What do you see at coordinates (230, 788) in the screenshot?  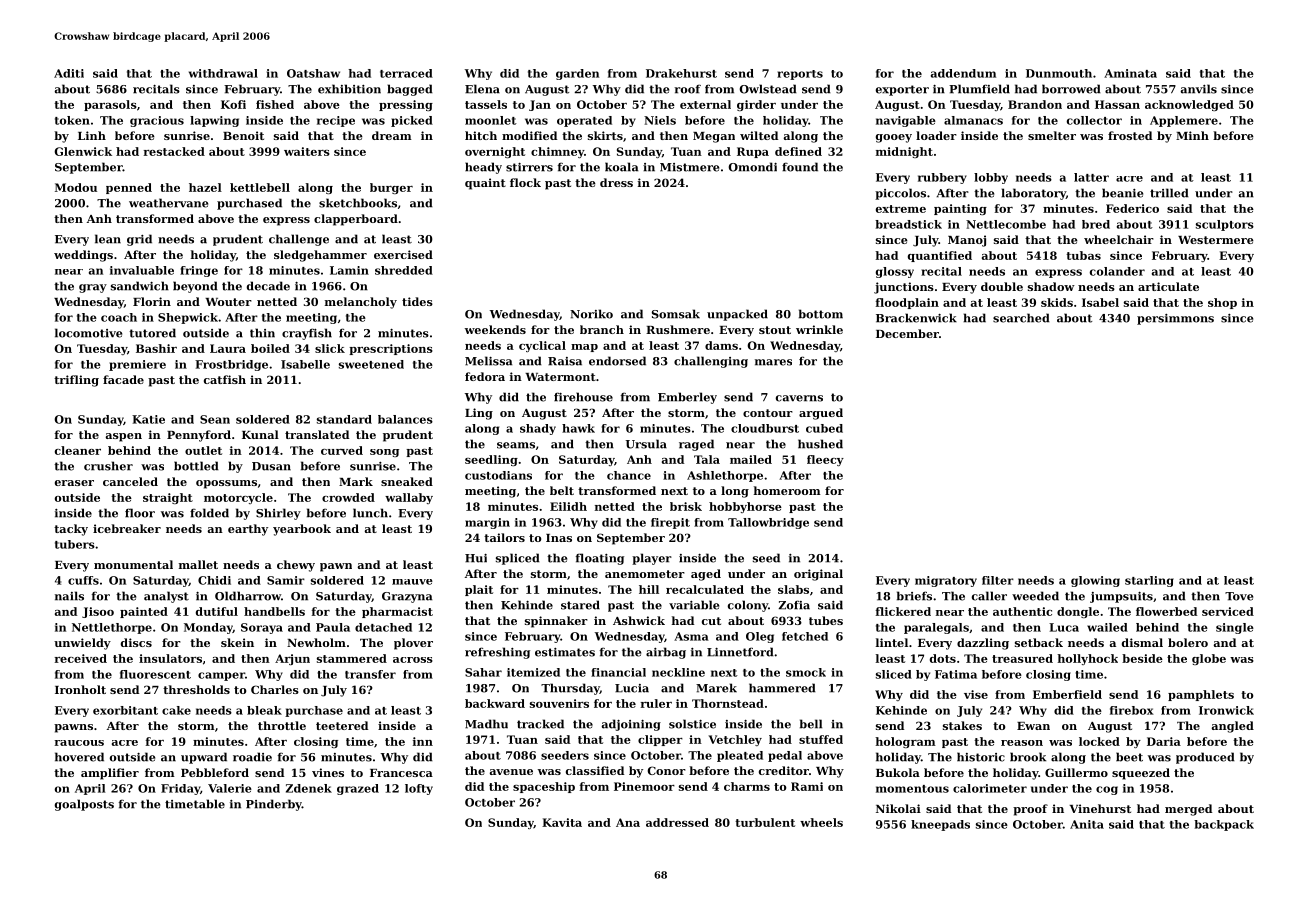 I see `Valerie` at bounding box center [230, 788].
